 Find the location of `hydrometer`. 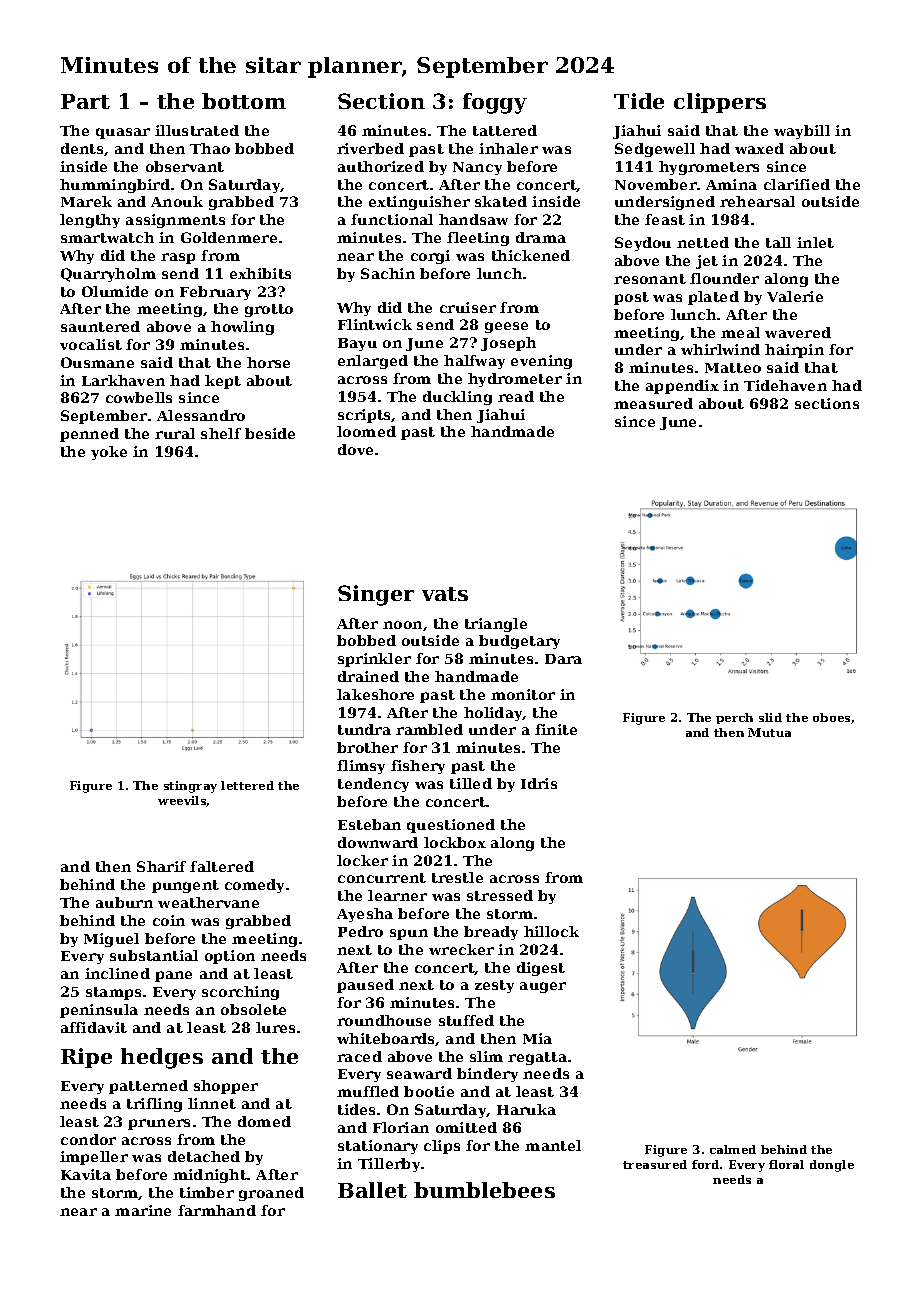

hydrometer is located at coordinates (515, 380).
